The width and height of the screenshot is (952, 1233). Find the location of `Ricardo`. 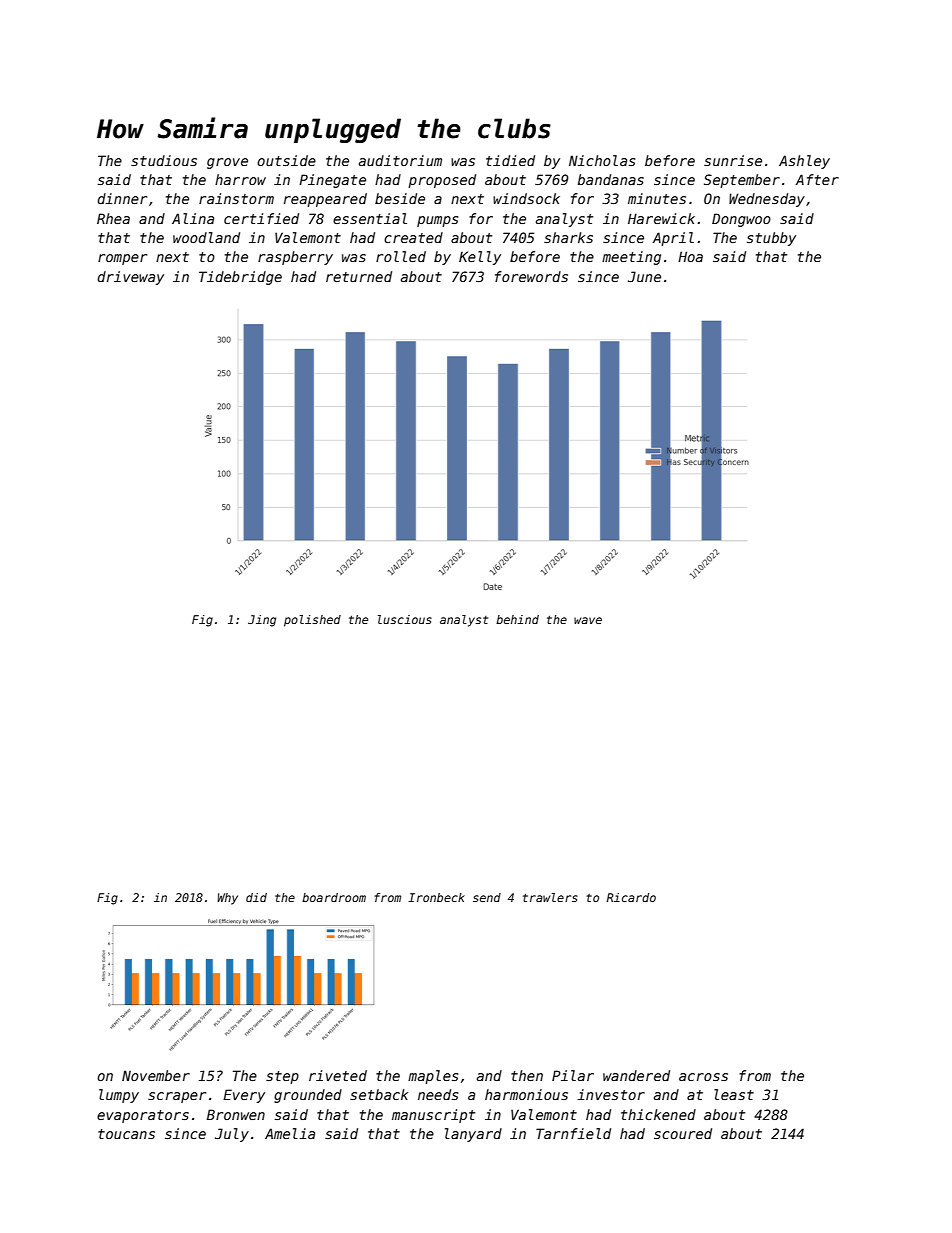

Ricardo is located at coordinates (631, 897).
